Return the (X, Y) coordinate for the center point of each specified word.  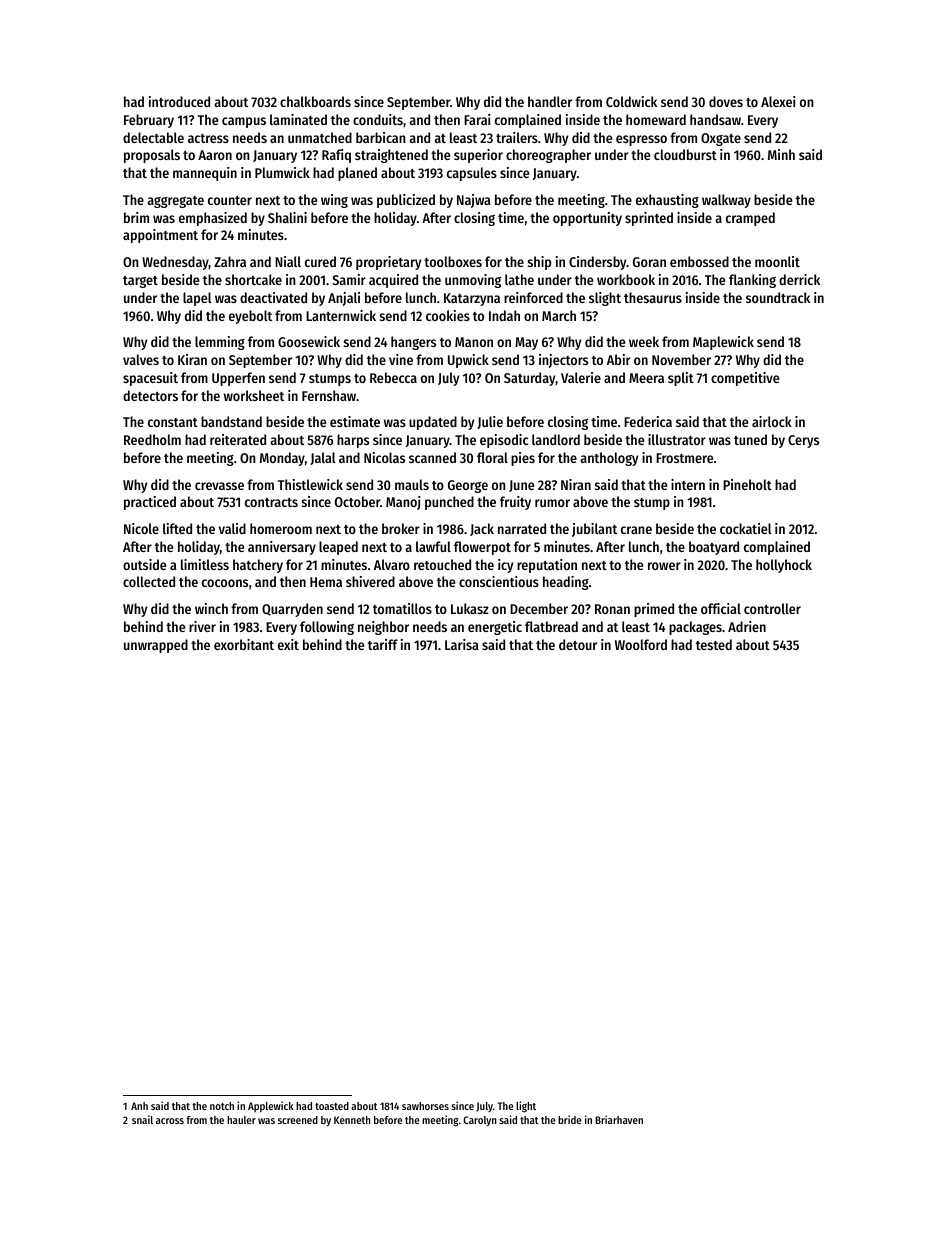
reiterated (238, 439)
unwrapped (156, 646)
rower (664, 566)
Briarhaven (619, 1119)
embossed (699, 261)
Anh (139, 1106)
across (170, 1121)
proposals (152, 156)
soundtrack (778, 297)
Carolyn (480, 1121)
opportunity (587, 219)
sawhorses (425, 1106)
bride (569, 1119)
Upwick (468, 361)
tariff (383, 644)
